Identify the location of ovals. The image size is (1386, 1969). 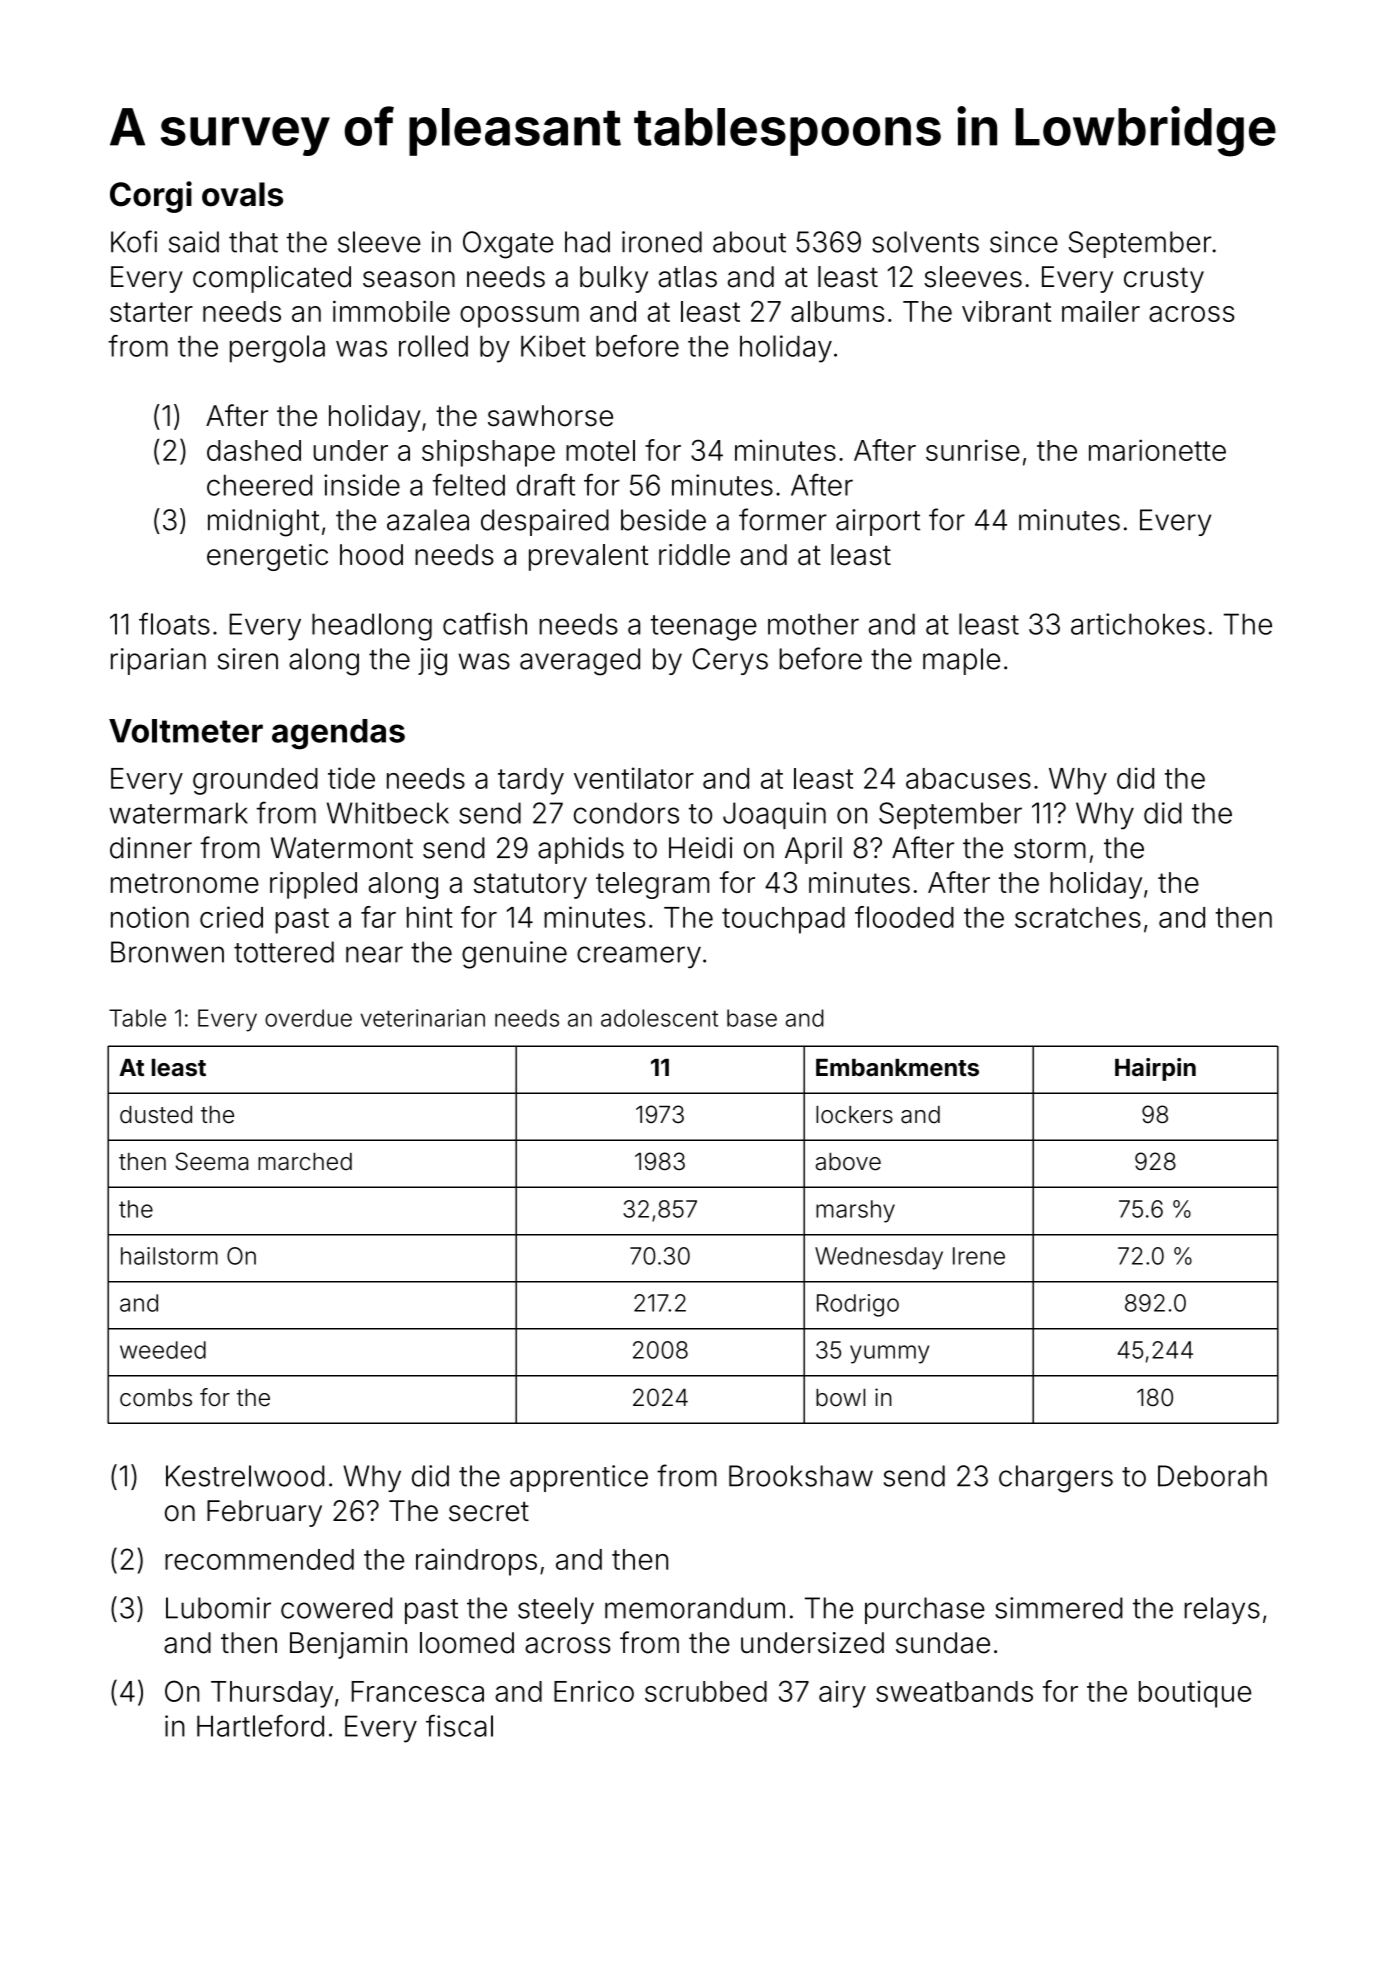
(242, 194).
